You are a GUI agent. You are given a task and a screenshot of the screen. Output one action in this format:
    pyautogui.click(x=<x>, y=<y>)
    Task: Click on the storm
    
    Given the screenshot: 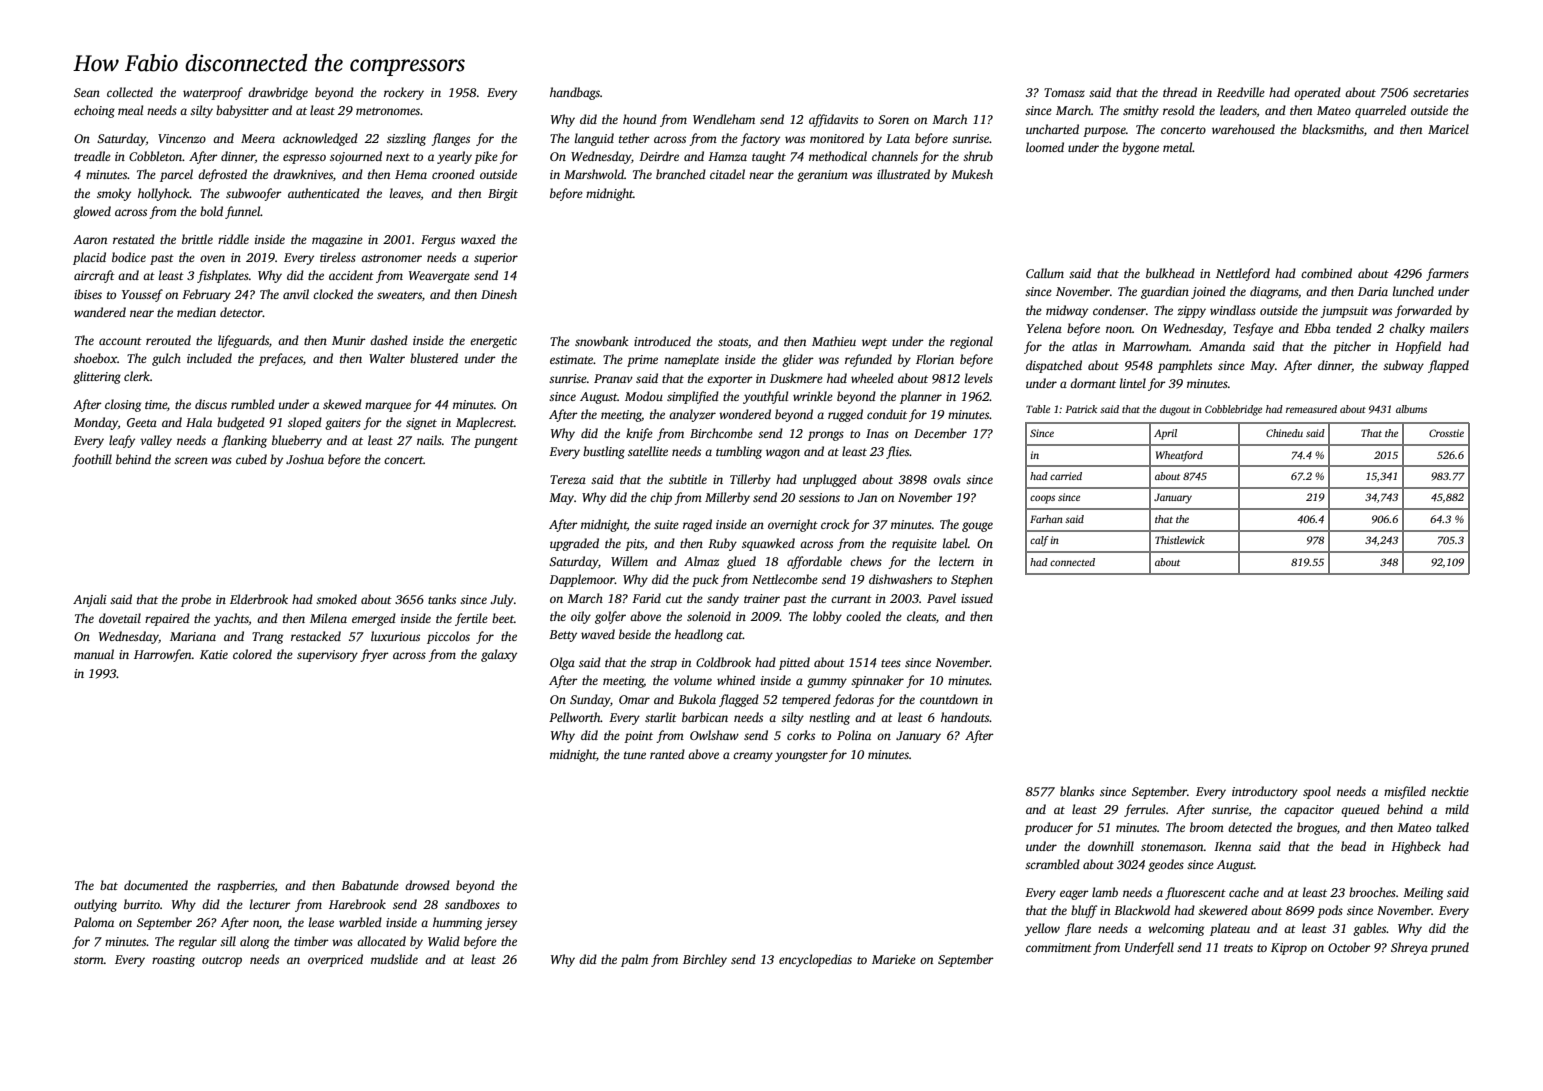 What is the action you would take?
    pyautogui.click(x=89, y=960)
